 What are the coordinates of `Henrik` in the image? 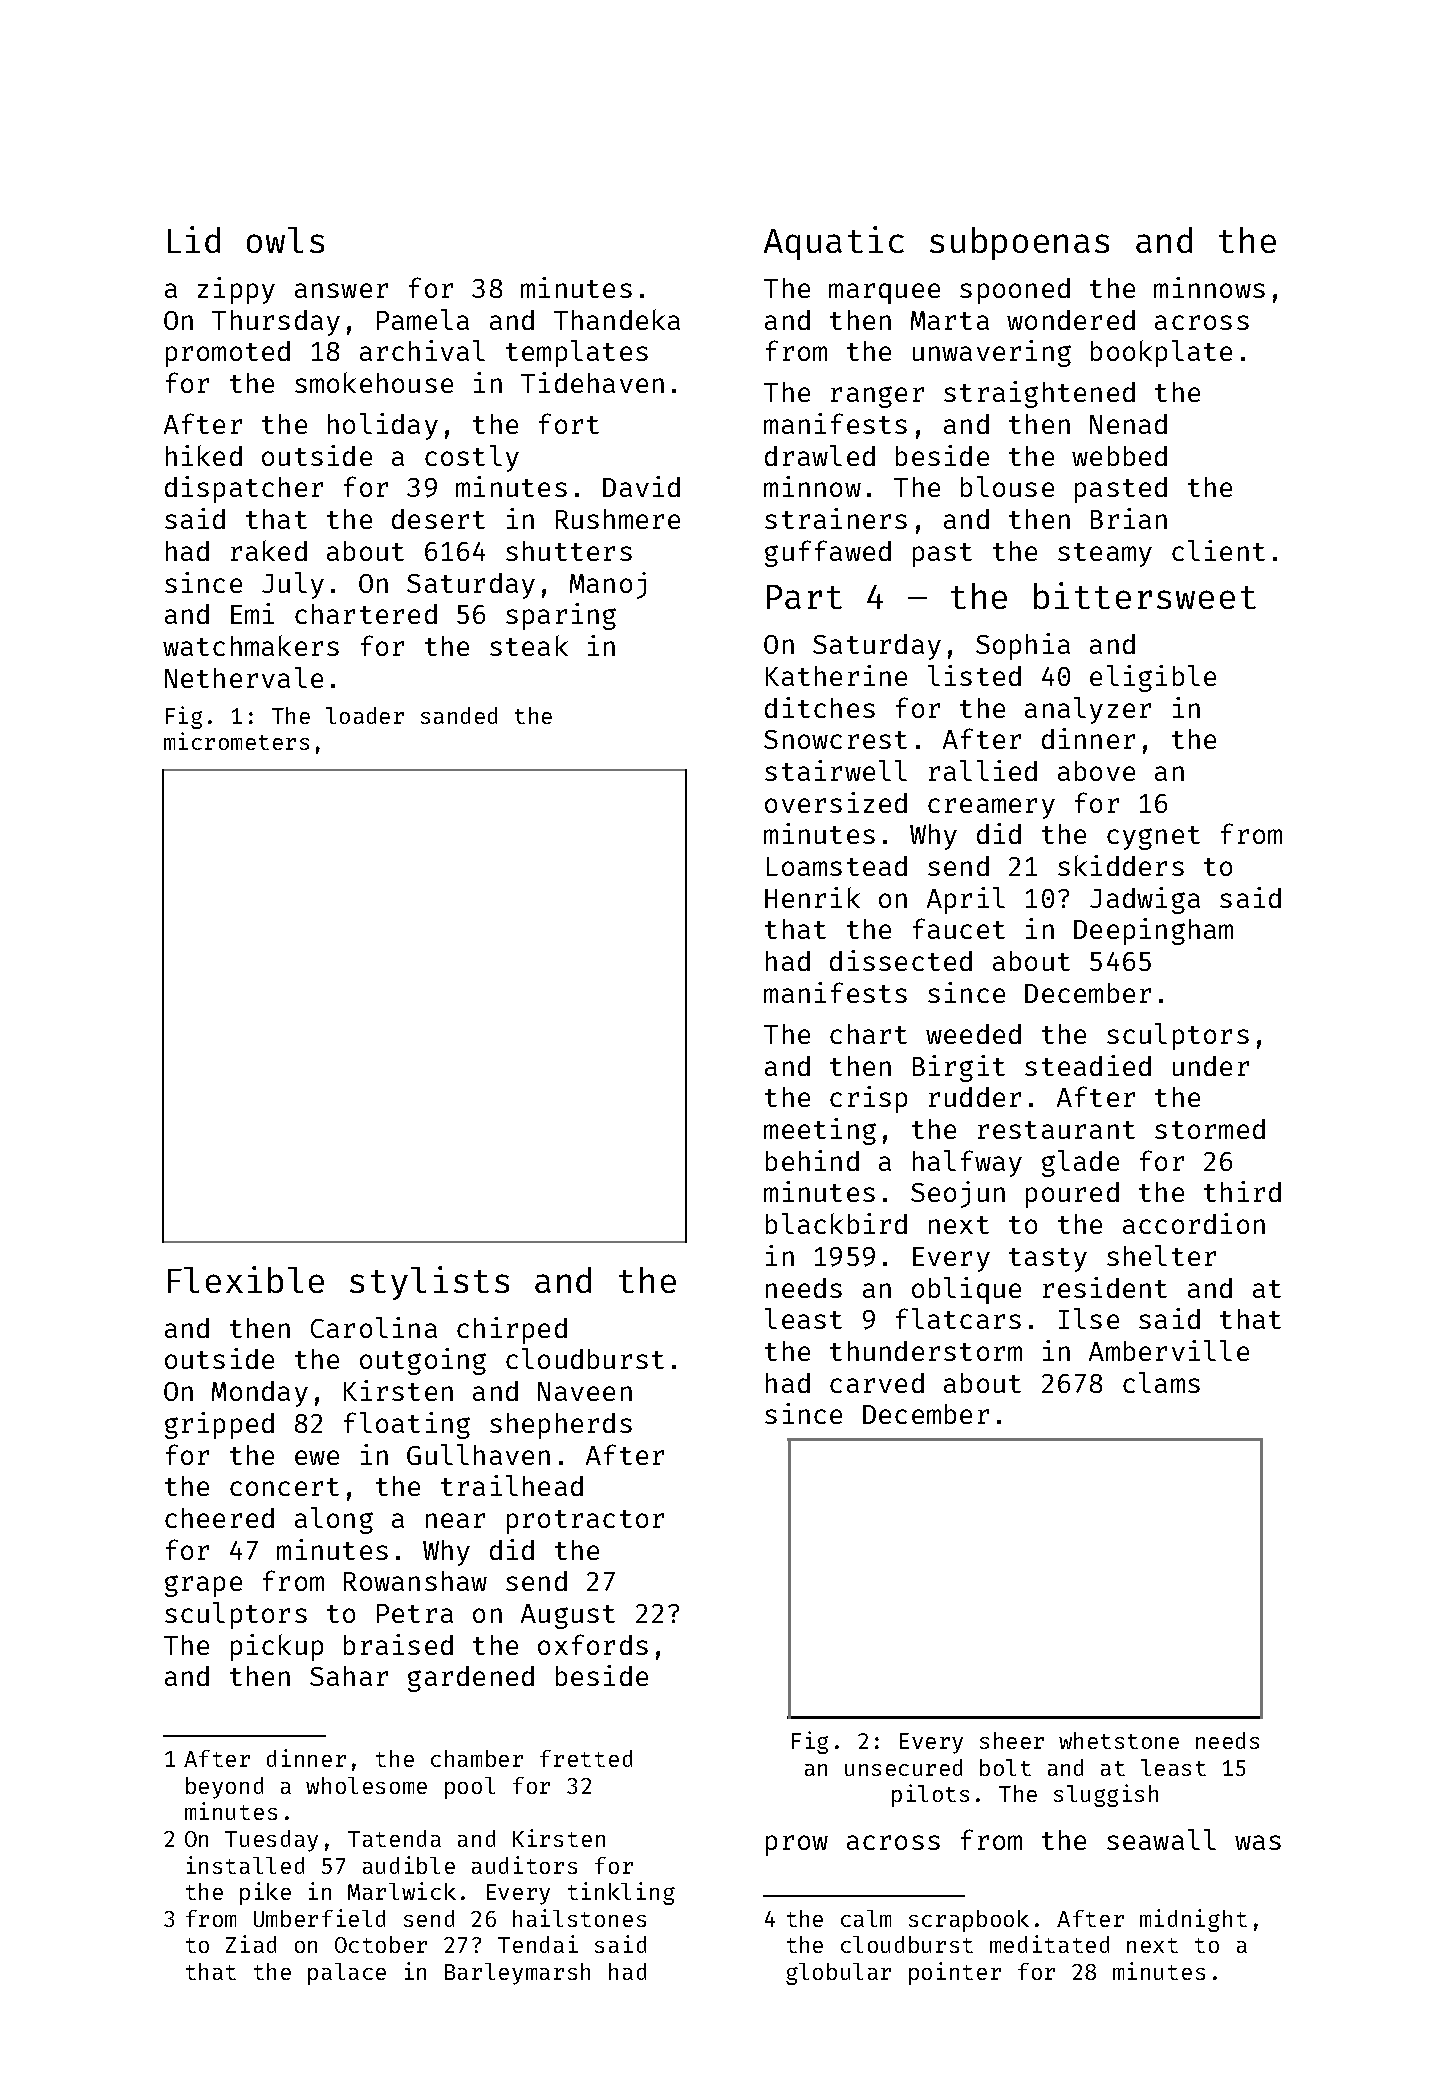 It's located at (812, 897).
